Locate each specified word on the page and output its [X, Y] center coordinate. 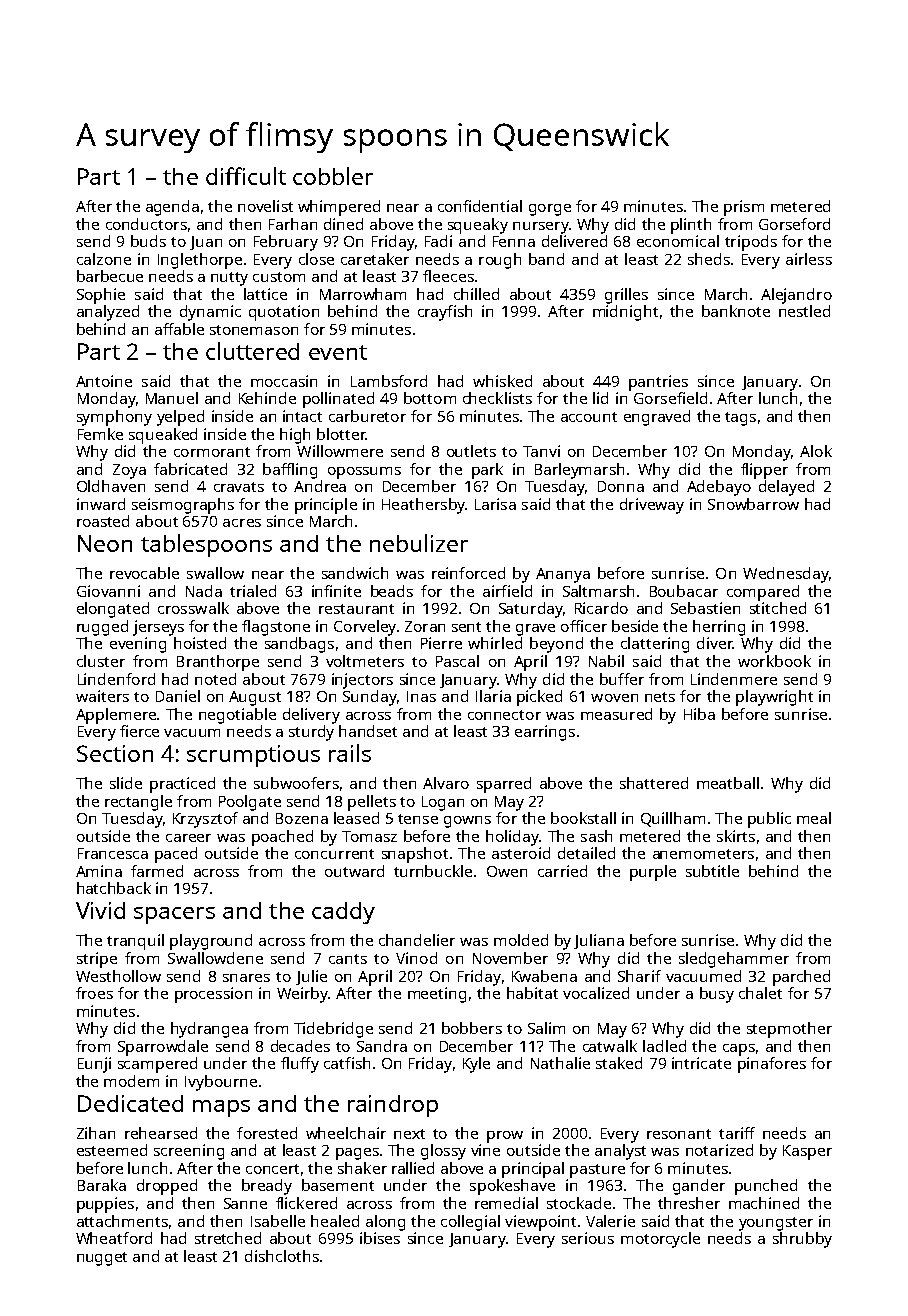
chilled [476, 294]
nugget [102, 1259]
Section [115, 753]
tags [740, 419]
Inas [421, 696]
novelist [265, 206]
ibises [380, 1238]
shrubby [802, 1240]
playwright [774, 698]
